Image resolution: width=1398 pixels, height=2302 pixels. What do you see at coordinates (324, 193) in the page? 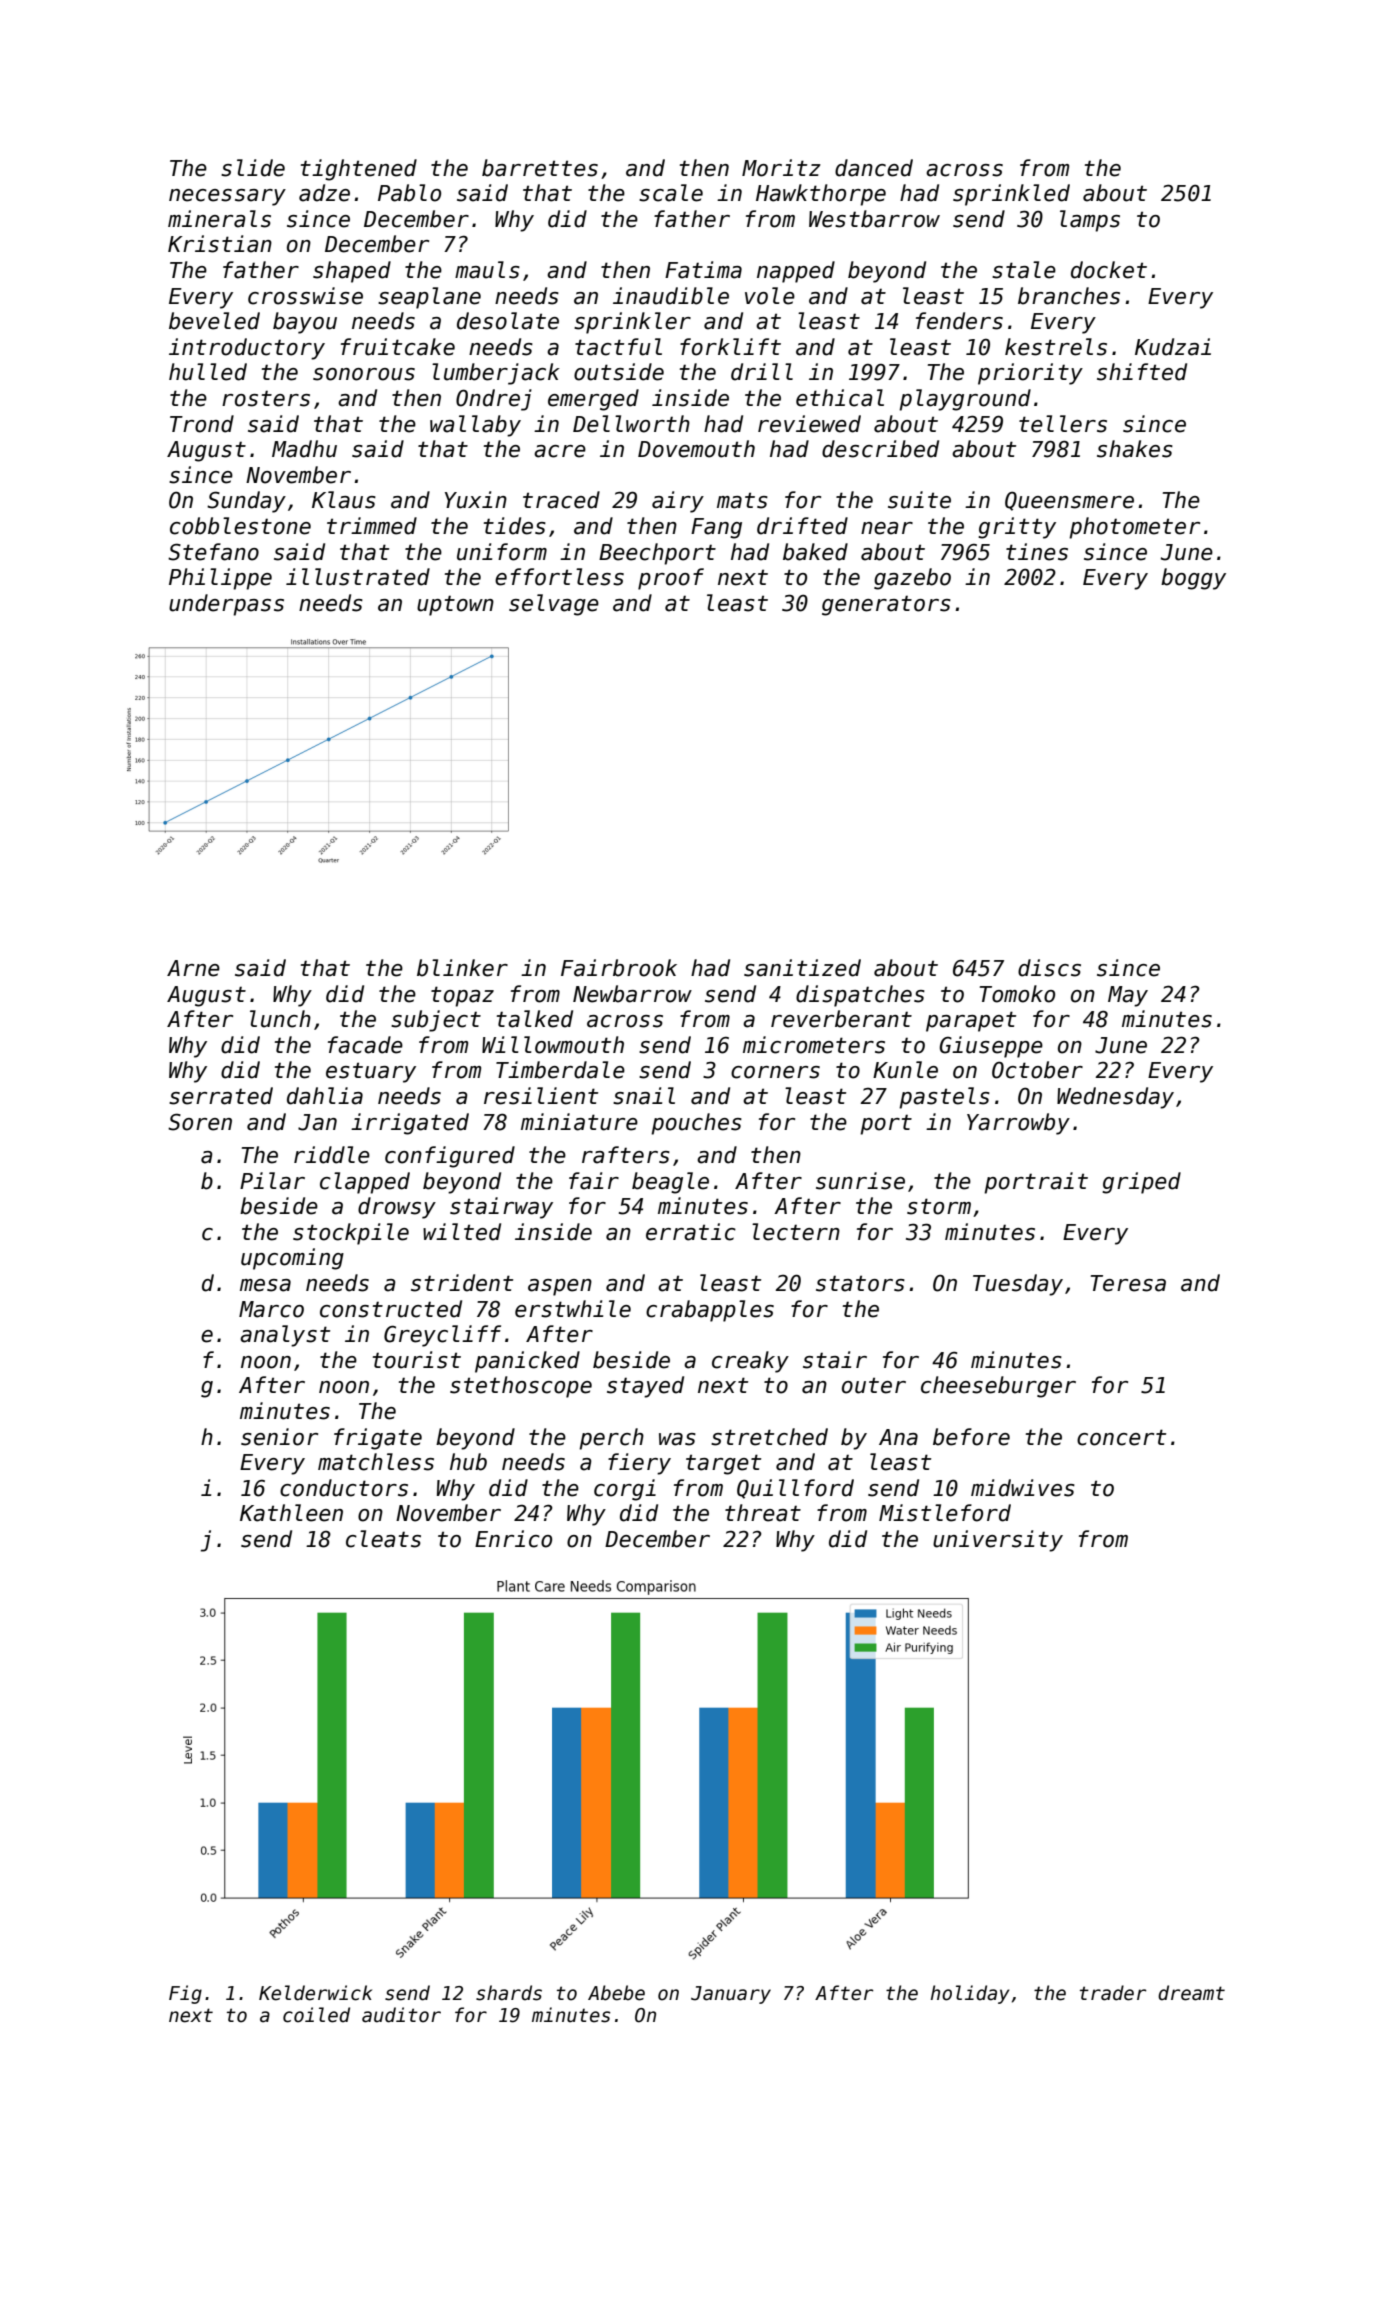
I see `adze` at bounding box center [324, 193].
